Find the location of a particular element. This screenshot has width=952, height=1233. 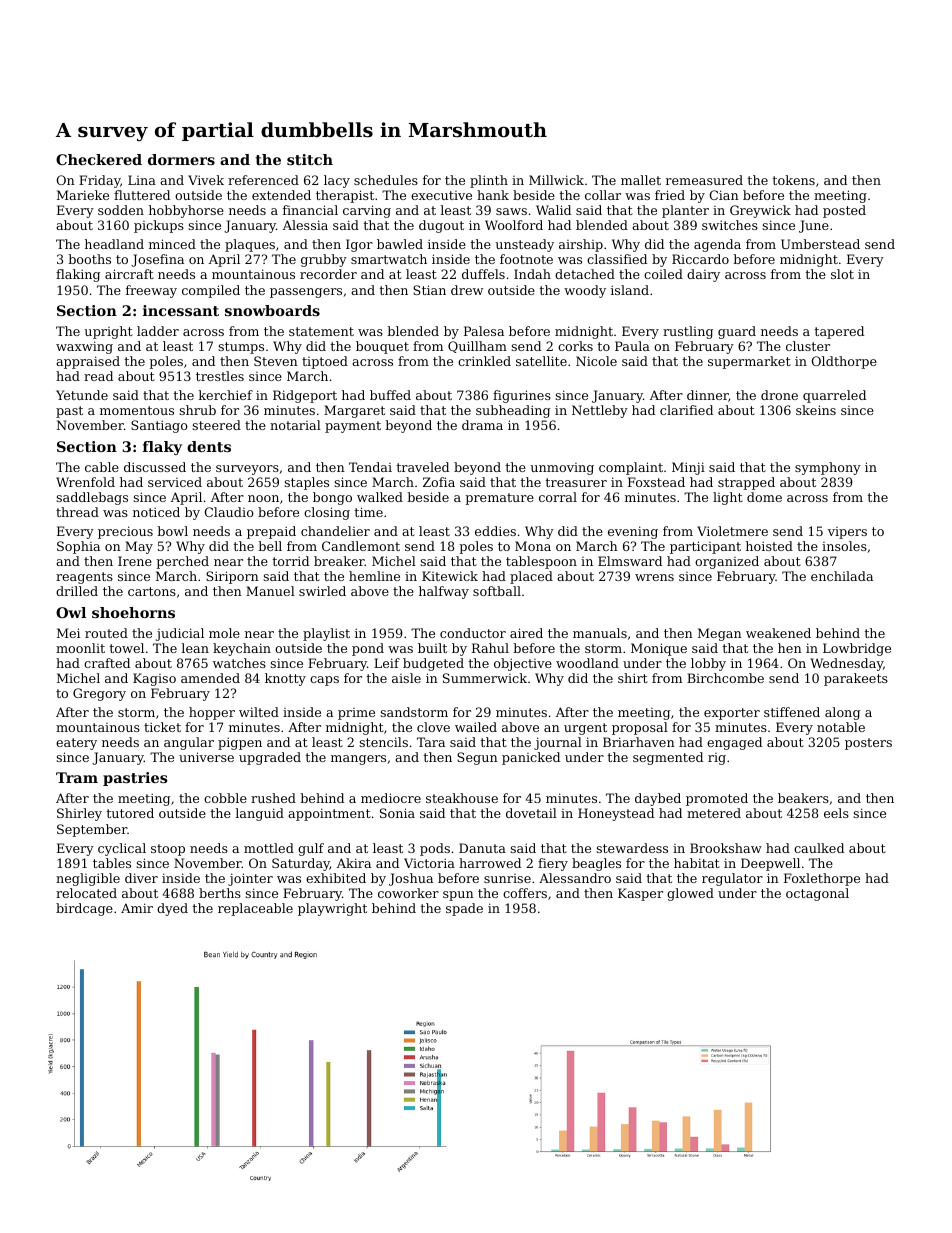

bawled is located at coordinates (400, 244).
